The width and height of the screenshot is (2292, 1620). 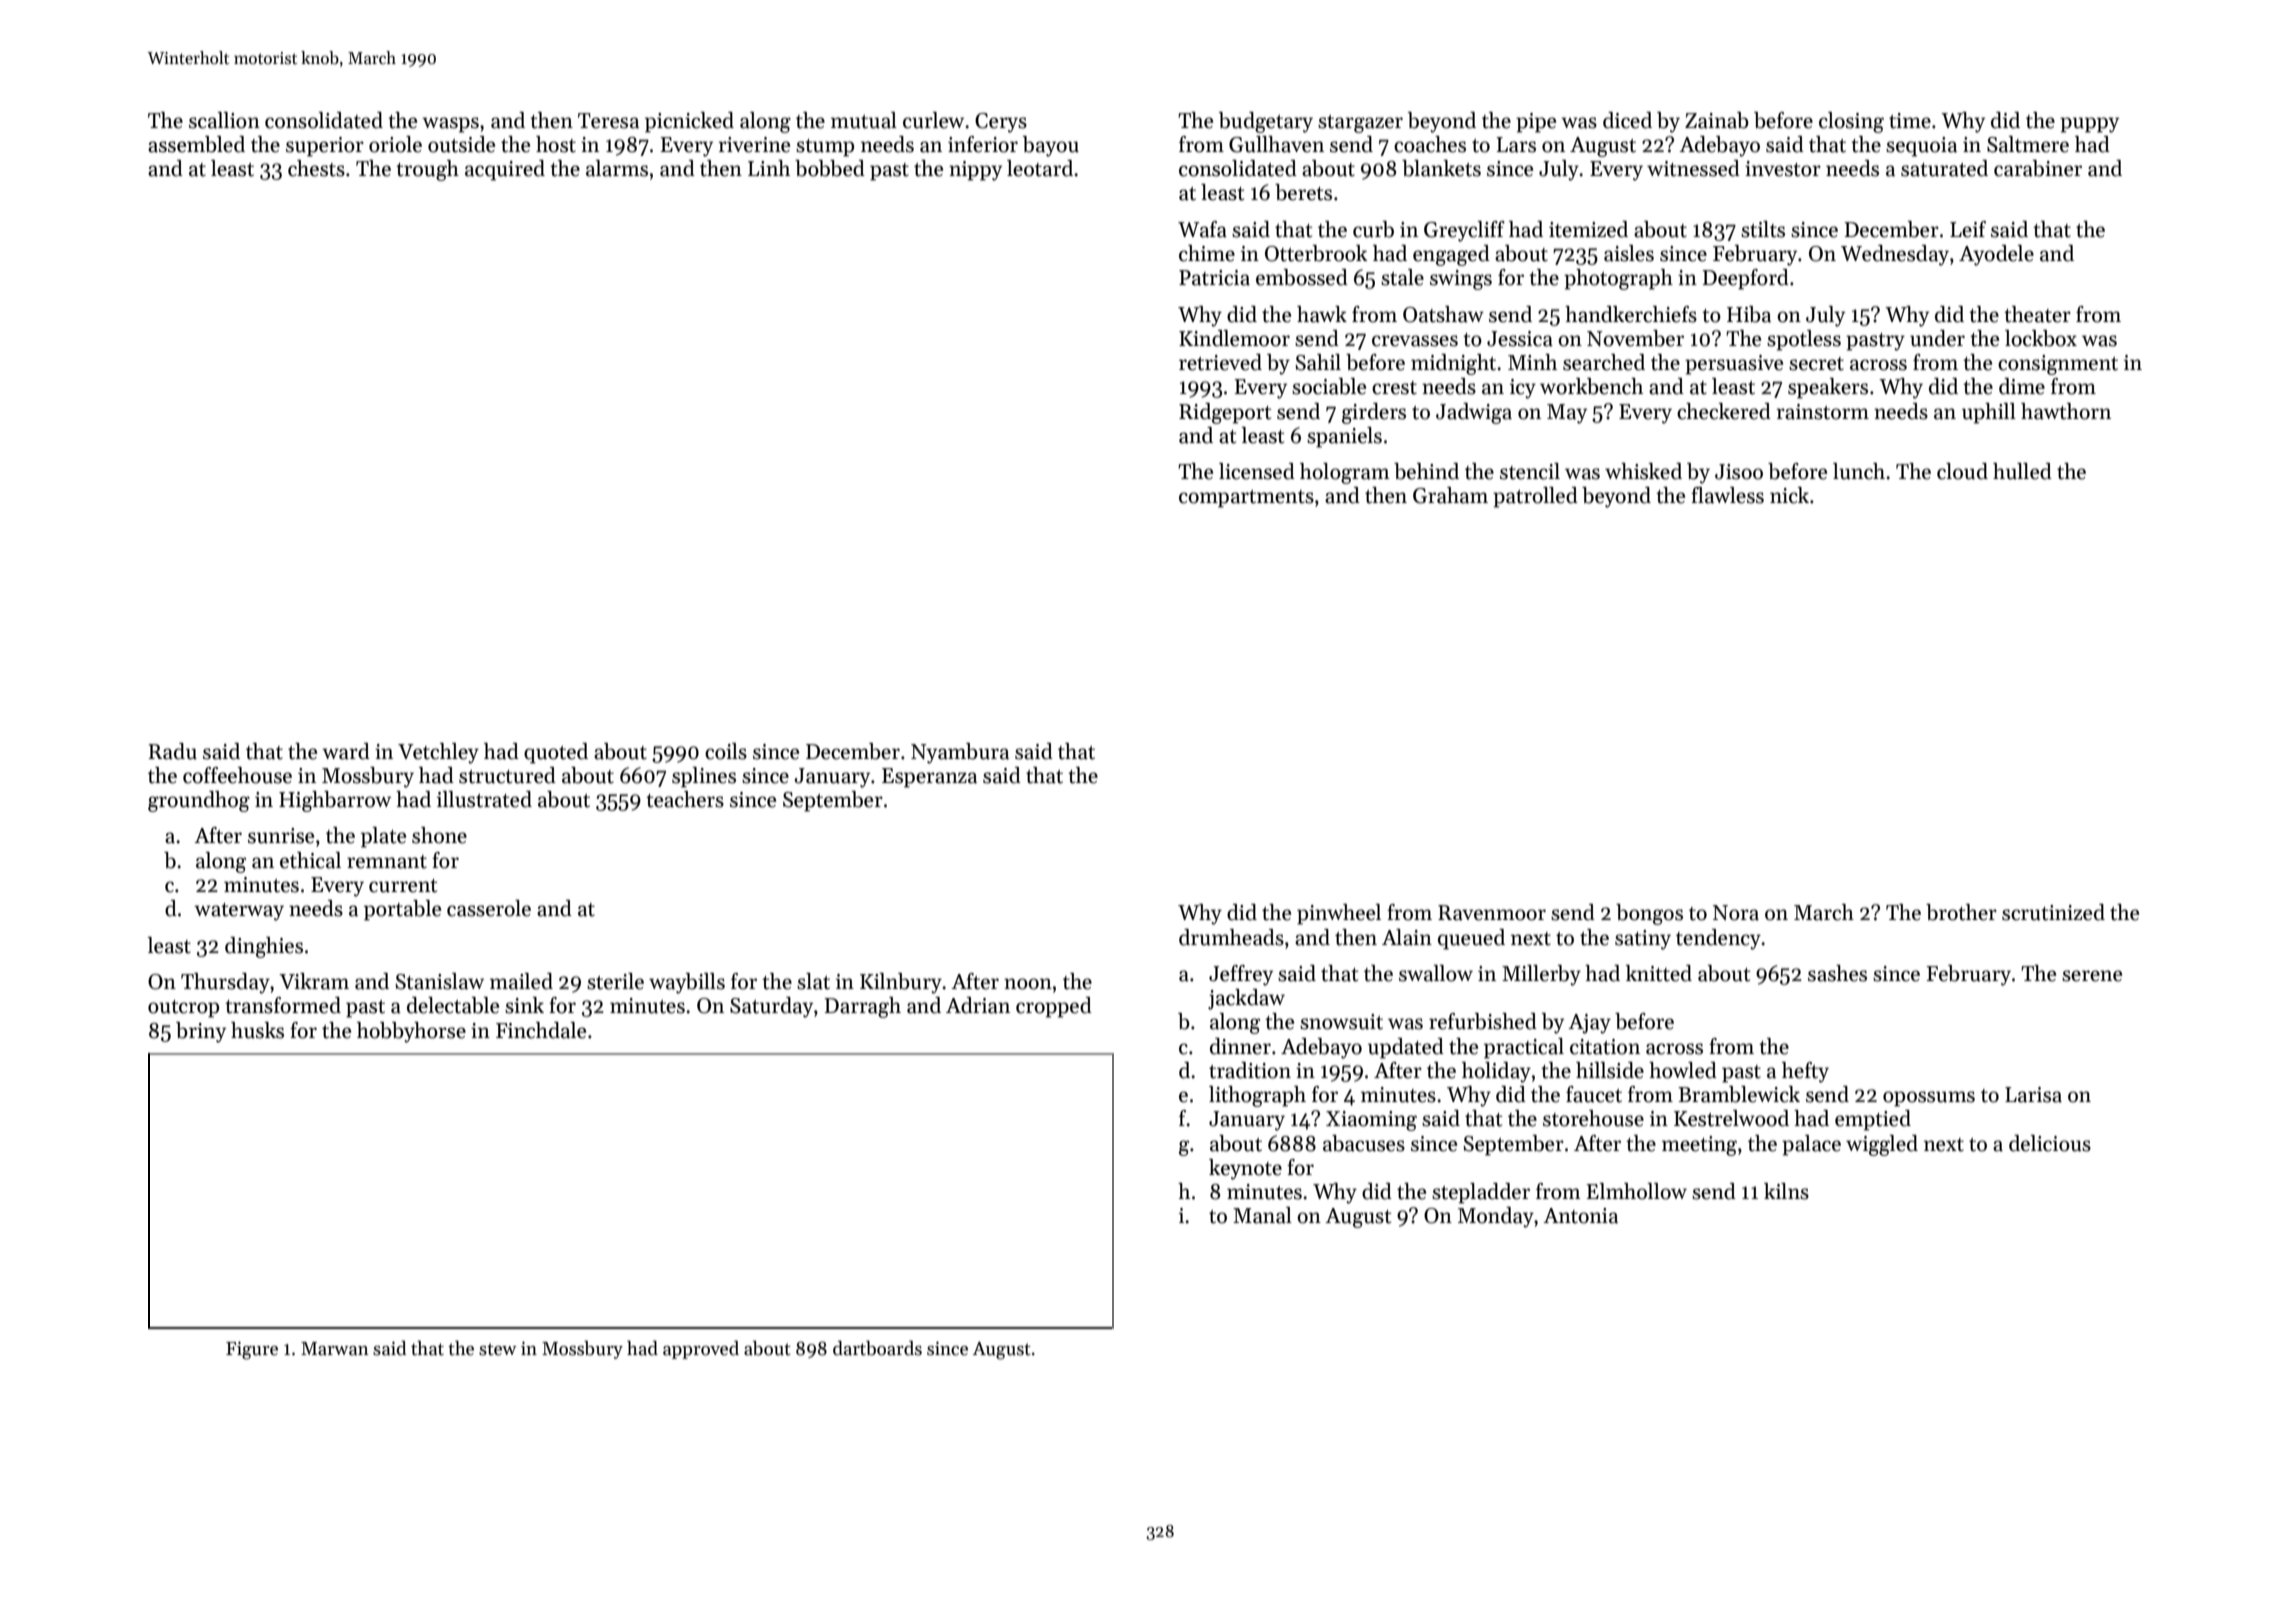 What do you see at coordinates (402, 910) in the screenshot?
I see `portable` at bounding box center [402, 910].
